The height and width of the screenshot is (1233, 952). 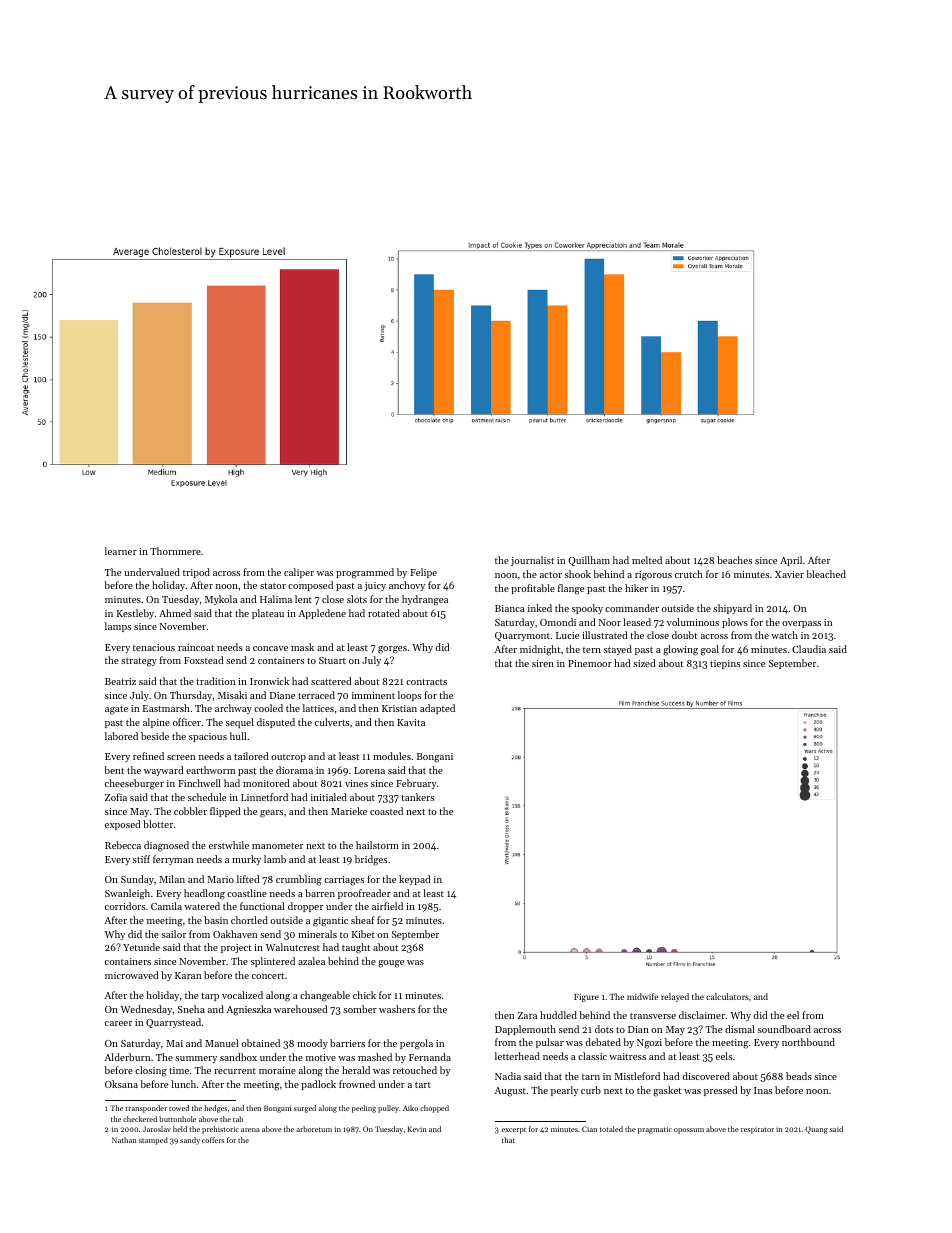 What do you see at coordinates (166, 846) in the screenshot?
I see `diagnosed` at bounding box center [166, 846].
